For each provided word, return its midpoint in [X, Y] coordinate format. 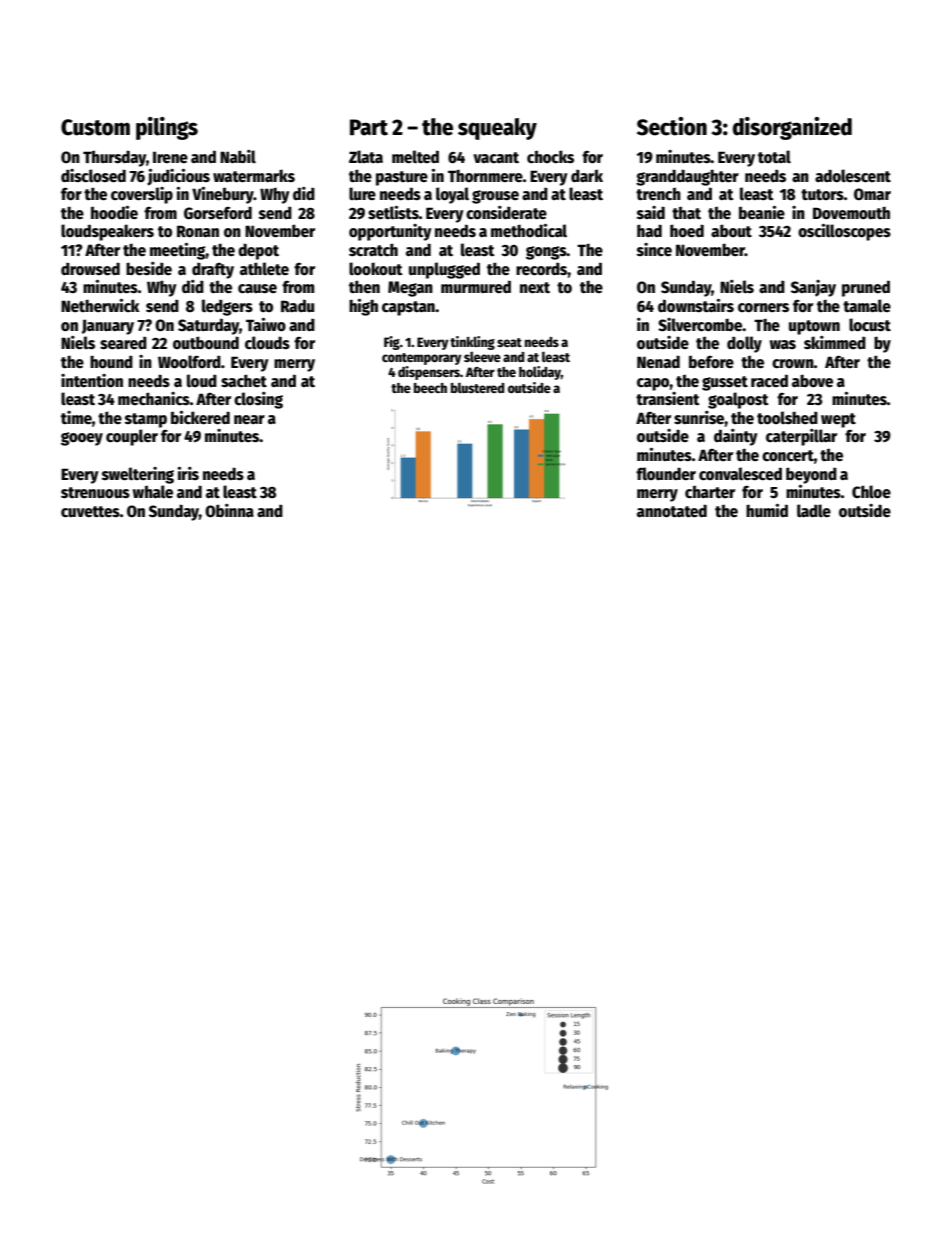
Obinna [229, 510]
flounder [666, 473]
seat [509, 342]
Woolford [189, 361]
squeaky [497, 129]
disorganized [792, 128]
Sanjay [813, 288]
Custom [95, 127]
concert [788, 456]
